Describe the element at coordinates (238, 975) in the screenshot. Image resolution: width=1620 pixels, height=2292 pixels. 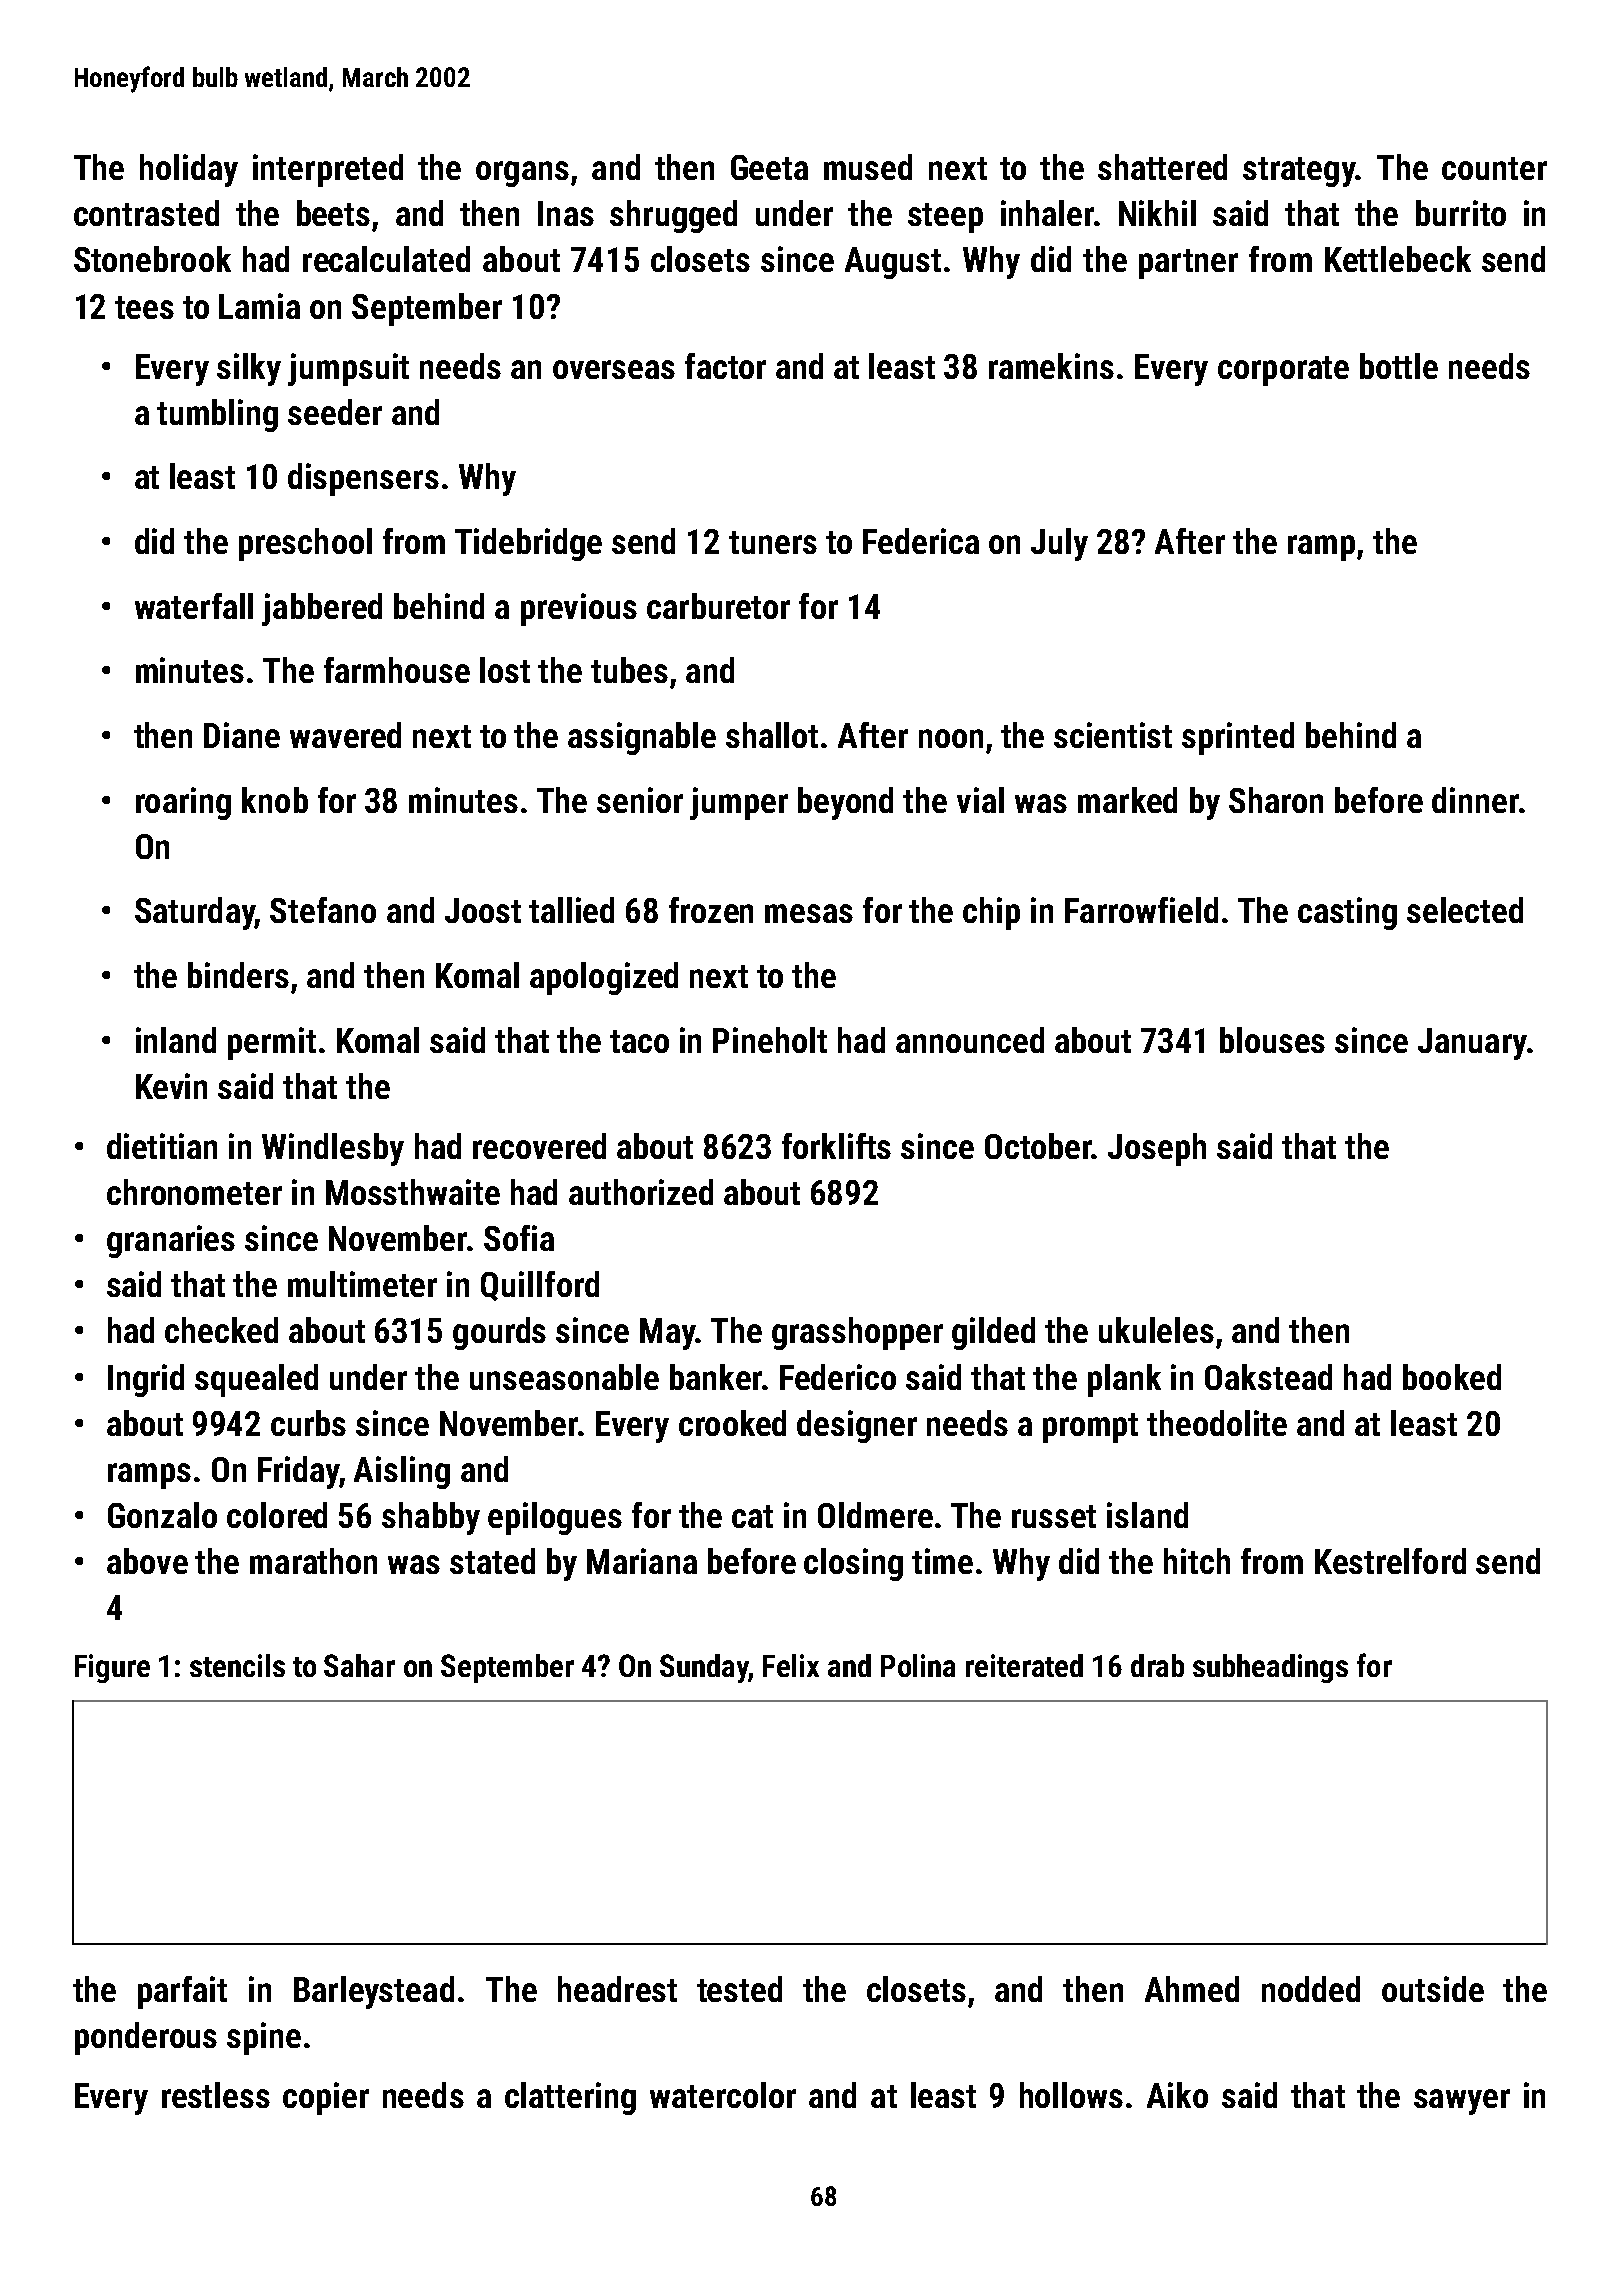
I see `binders` at that location.
